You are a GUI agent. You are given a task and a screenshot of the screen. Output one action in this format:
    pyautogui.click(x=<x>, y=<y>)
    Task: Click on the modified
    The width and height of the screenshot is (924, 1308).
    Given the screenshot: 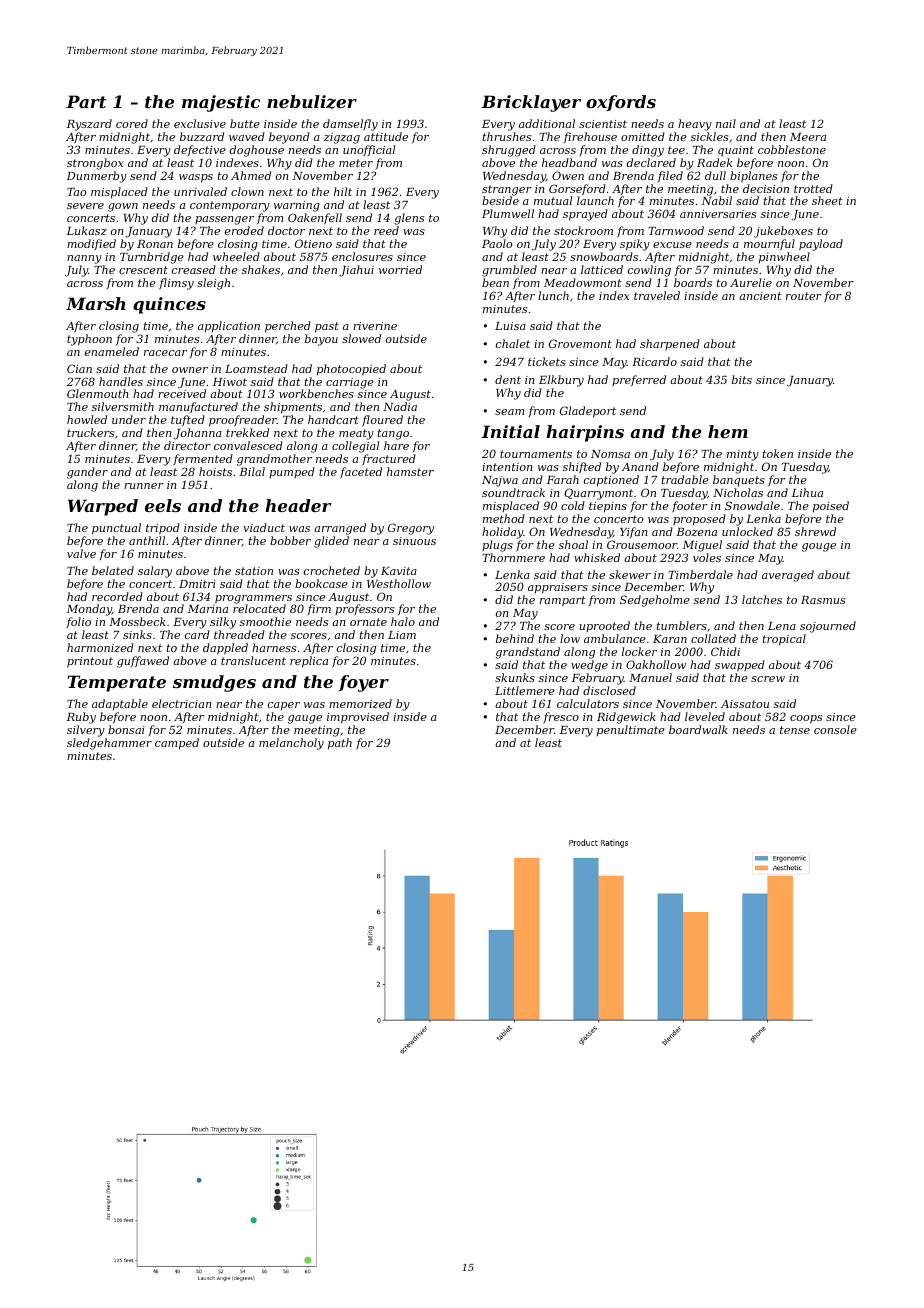 What is the action you would take?
    pyautogui.click(x=91, y=245)
